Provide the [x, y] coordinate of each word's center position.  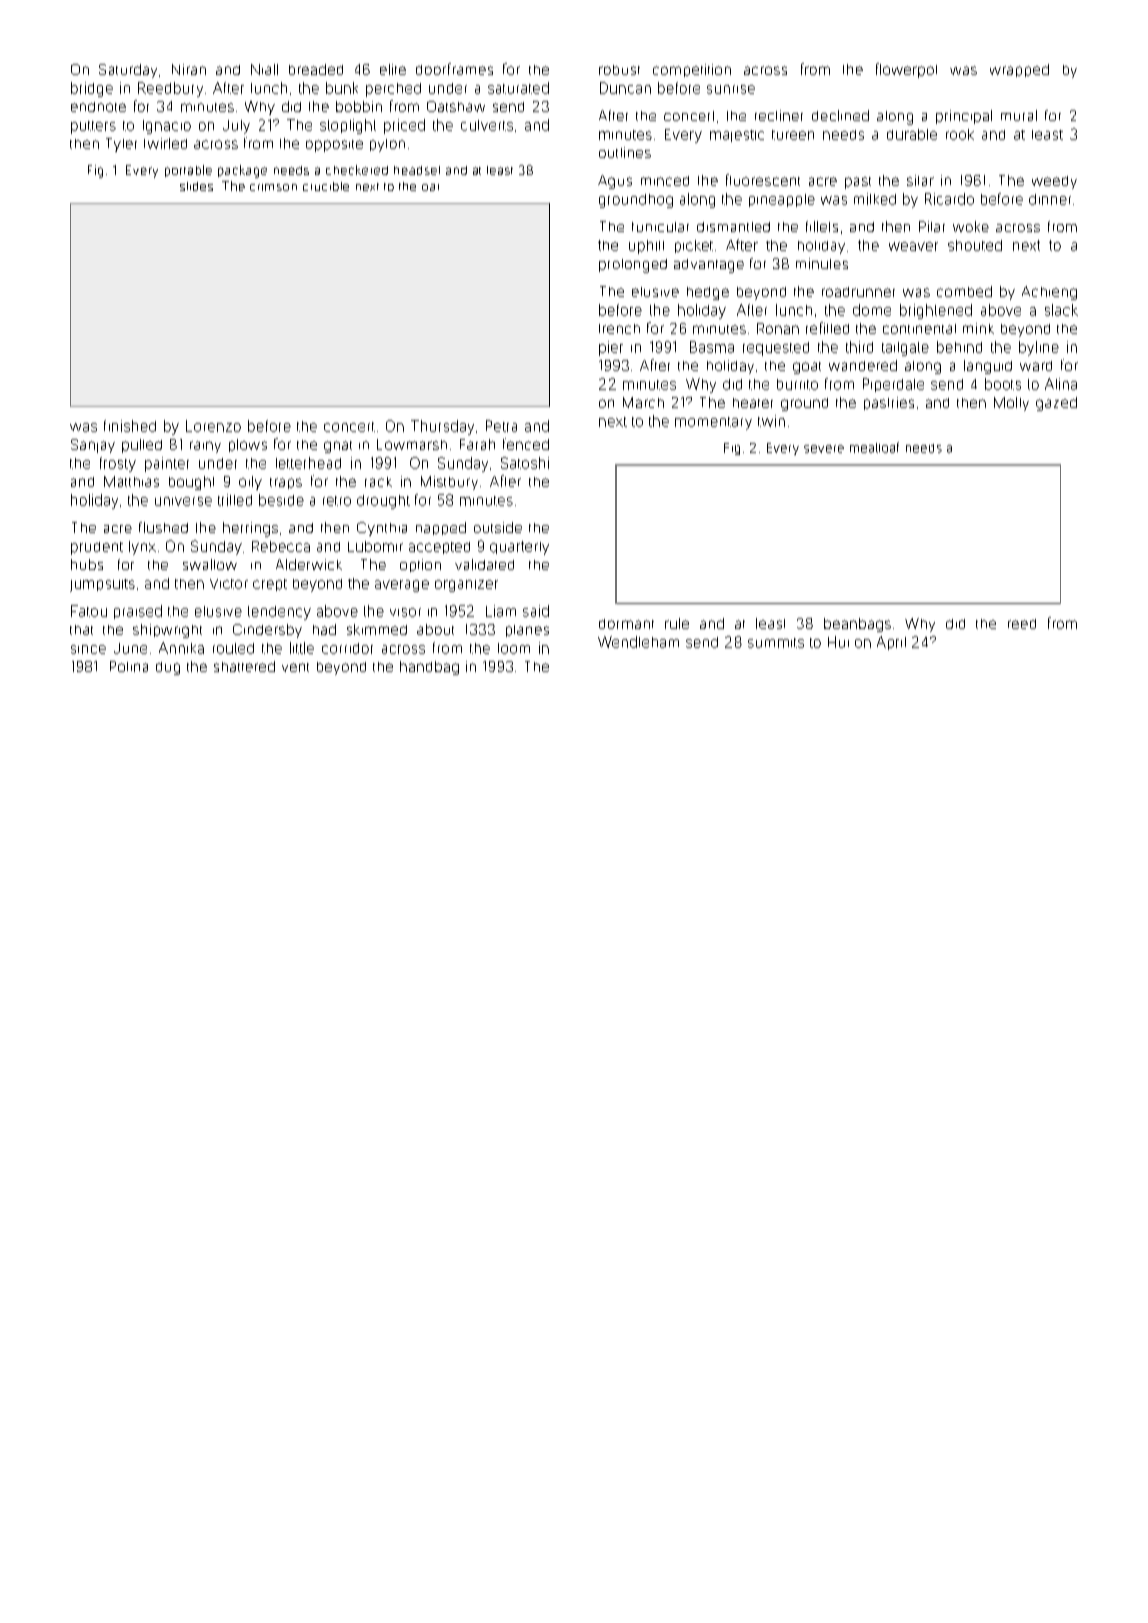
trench [619, 329]
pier [611, 348]
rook [960, 134]
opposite [334, 146]
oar [430, 187]
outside [498, 527]
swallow [210, 564]
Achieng [1049, 293]
